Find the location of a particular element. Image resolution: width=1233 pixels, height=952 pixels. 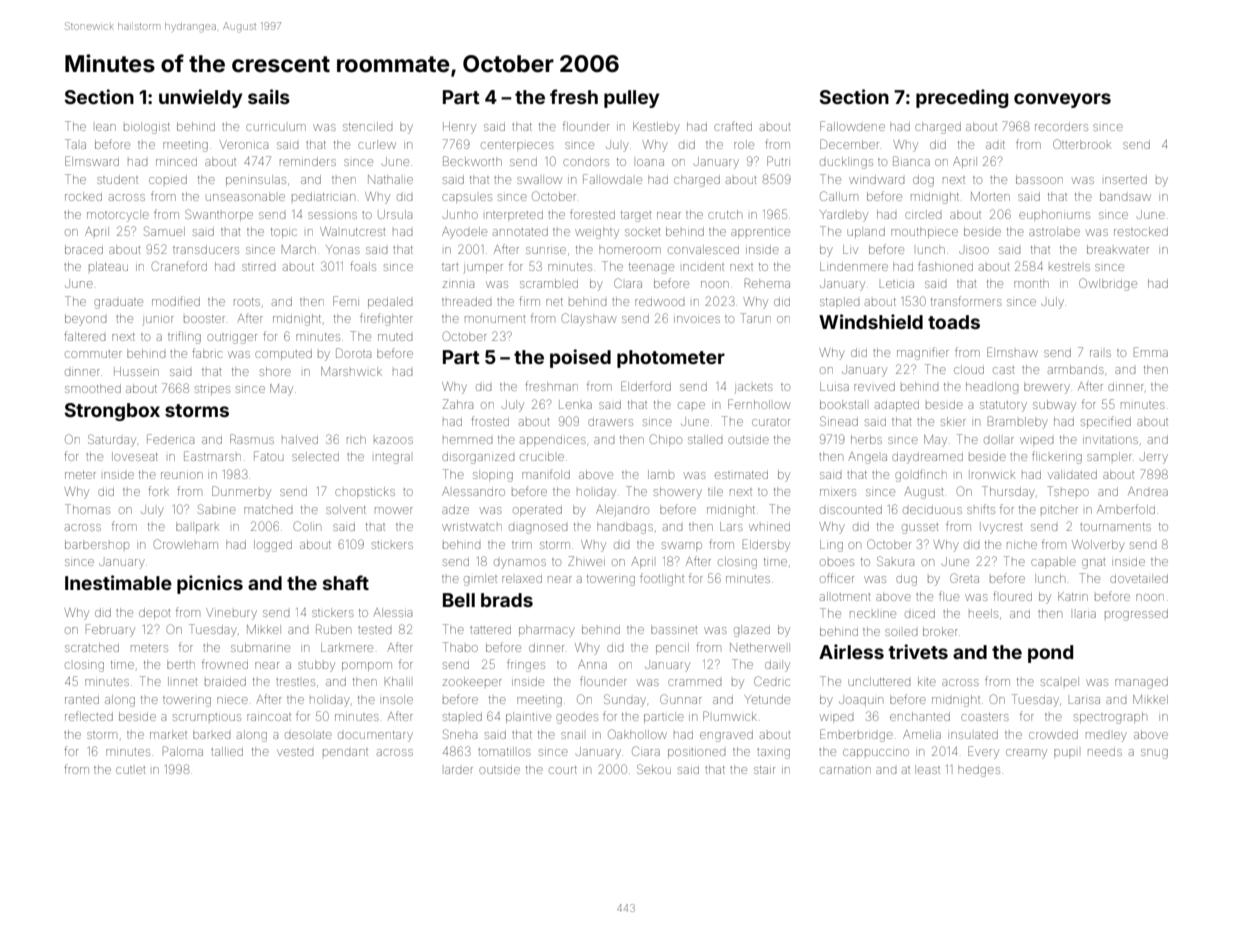

Dunmerby is located at coordinates (241, 492).
